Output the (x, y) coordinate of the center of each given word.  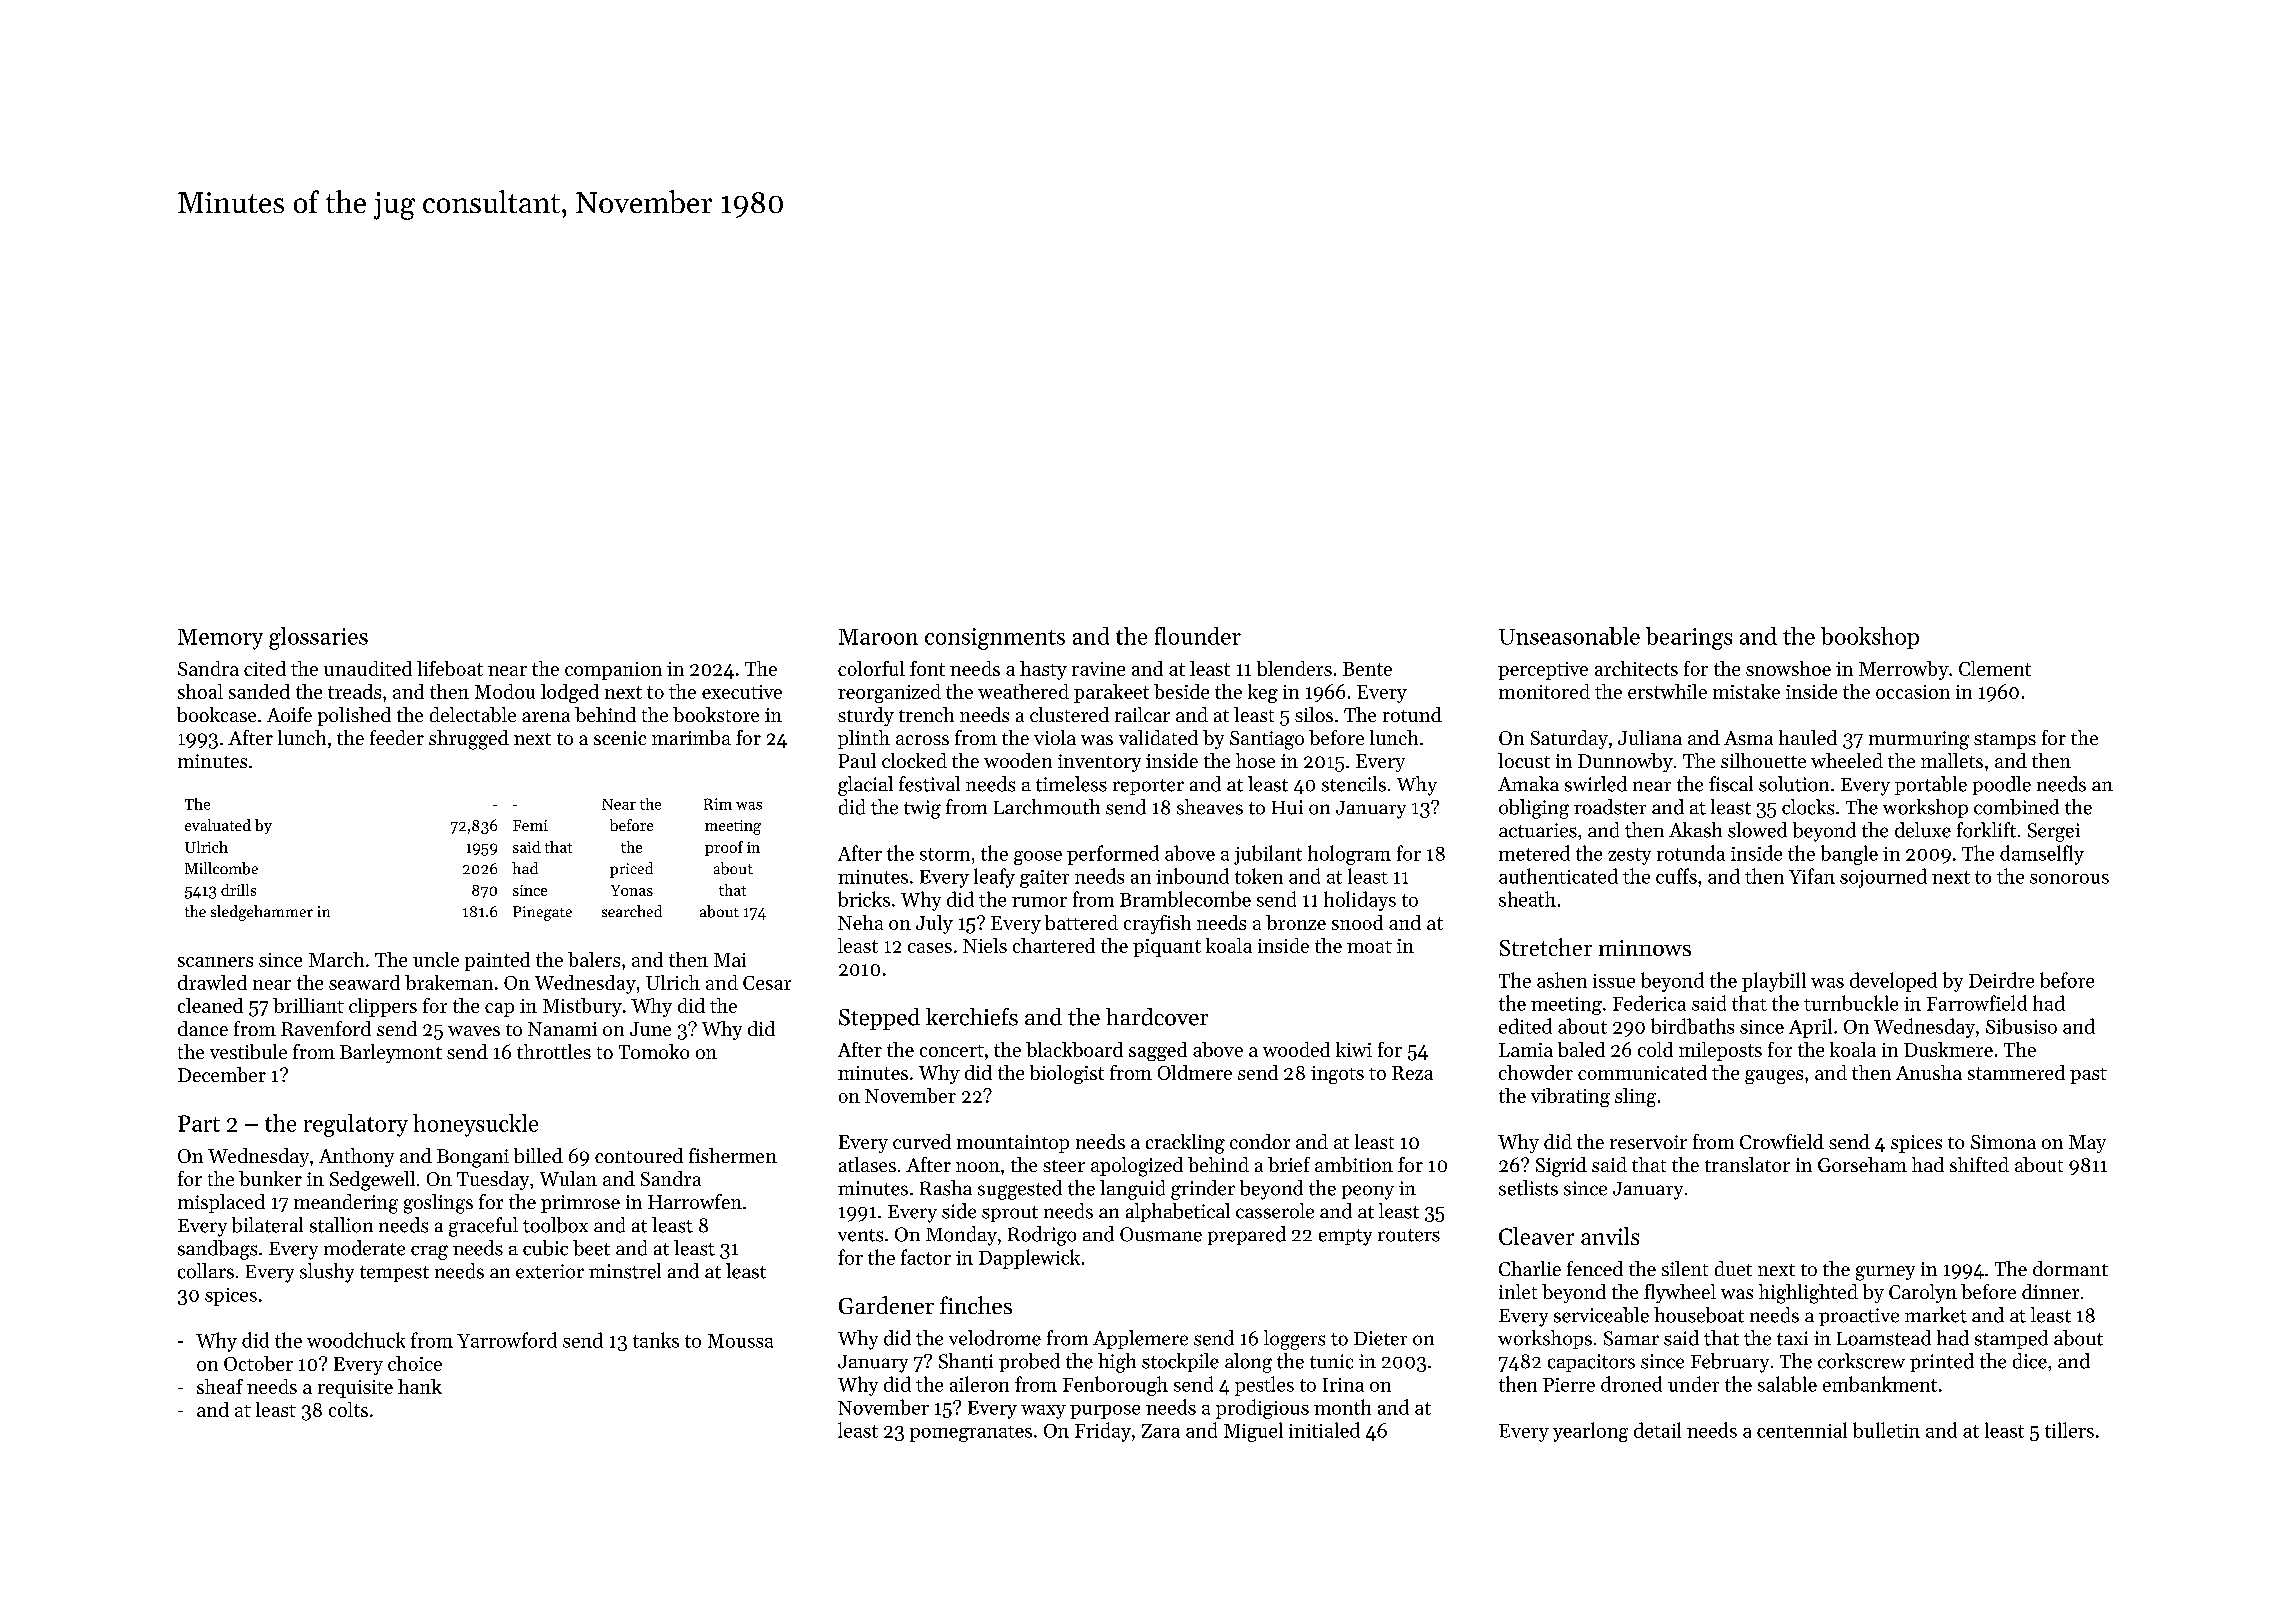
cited (265, 668)
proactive (1859, 1317)
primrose (580, 1204)
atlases (867, 1164)
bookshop (1870, 638)
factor (926, 1257)
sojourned (1883, 878)
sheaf (220, 1386)
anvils (1610, 1236)
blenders (1294, 668)
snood (1357, 922)
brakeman (449, 982)
